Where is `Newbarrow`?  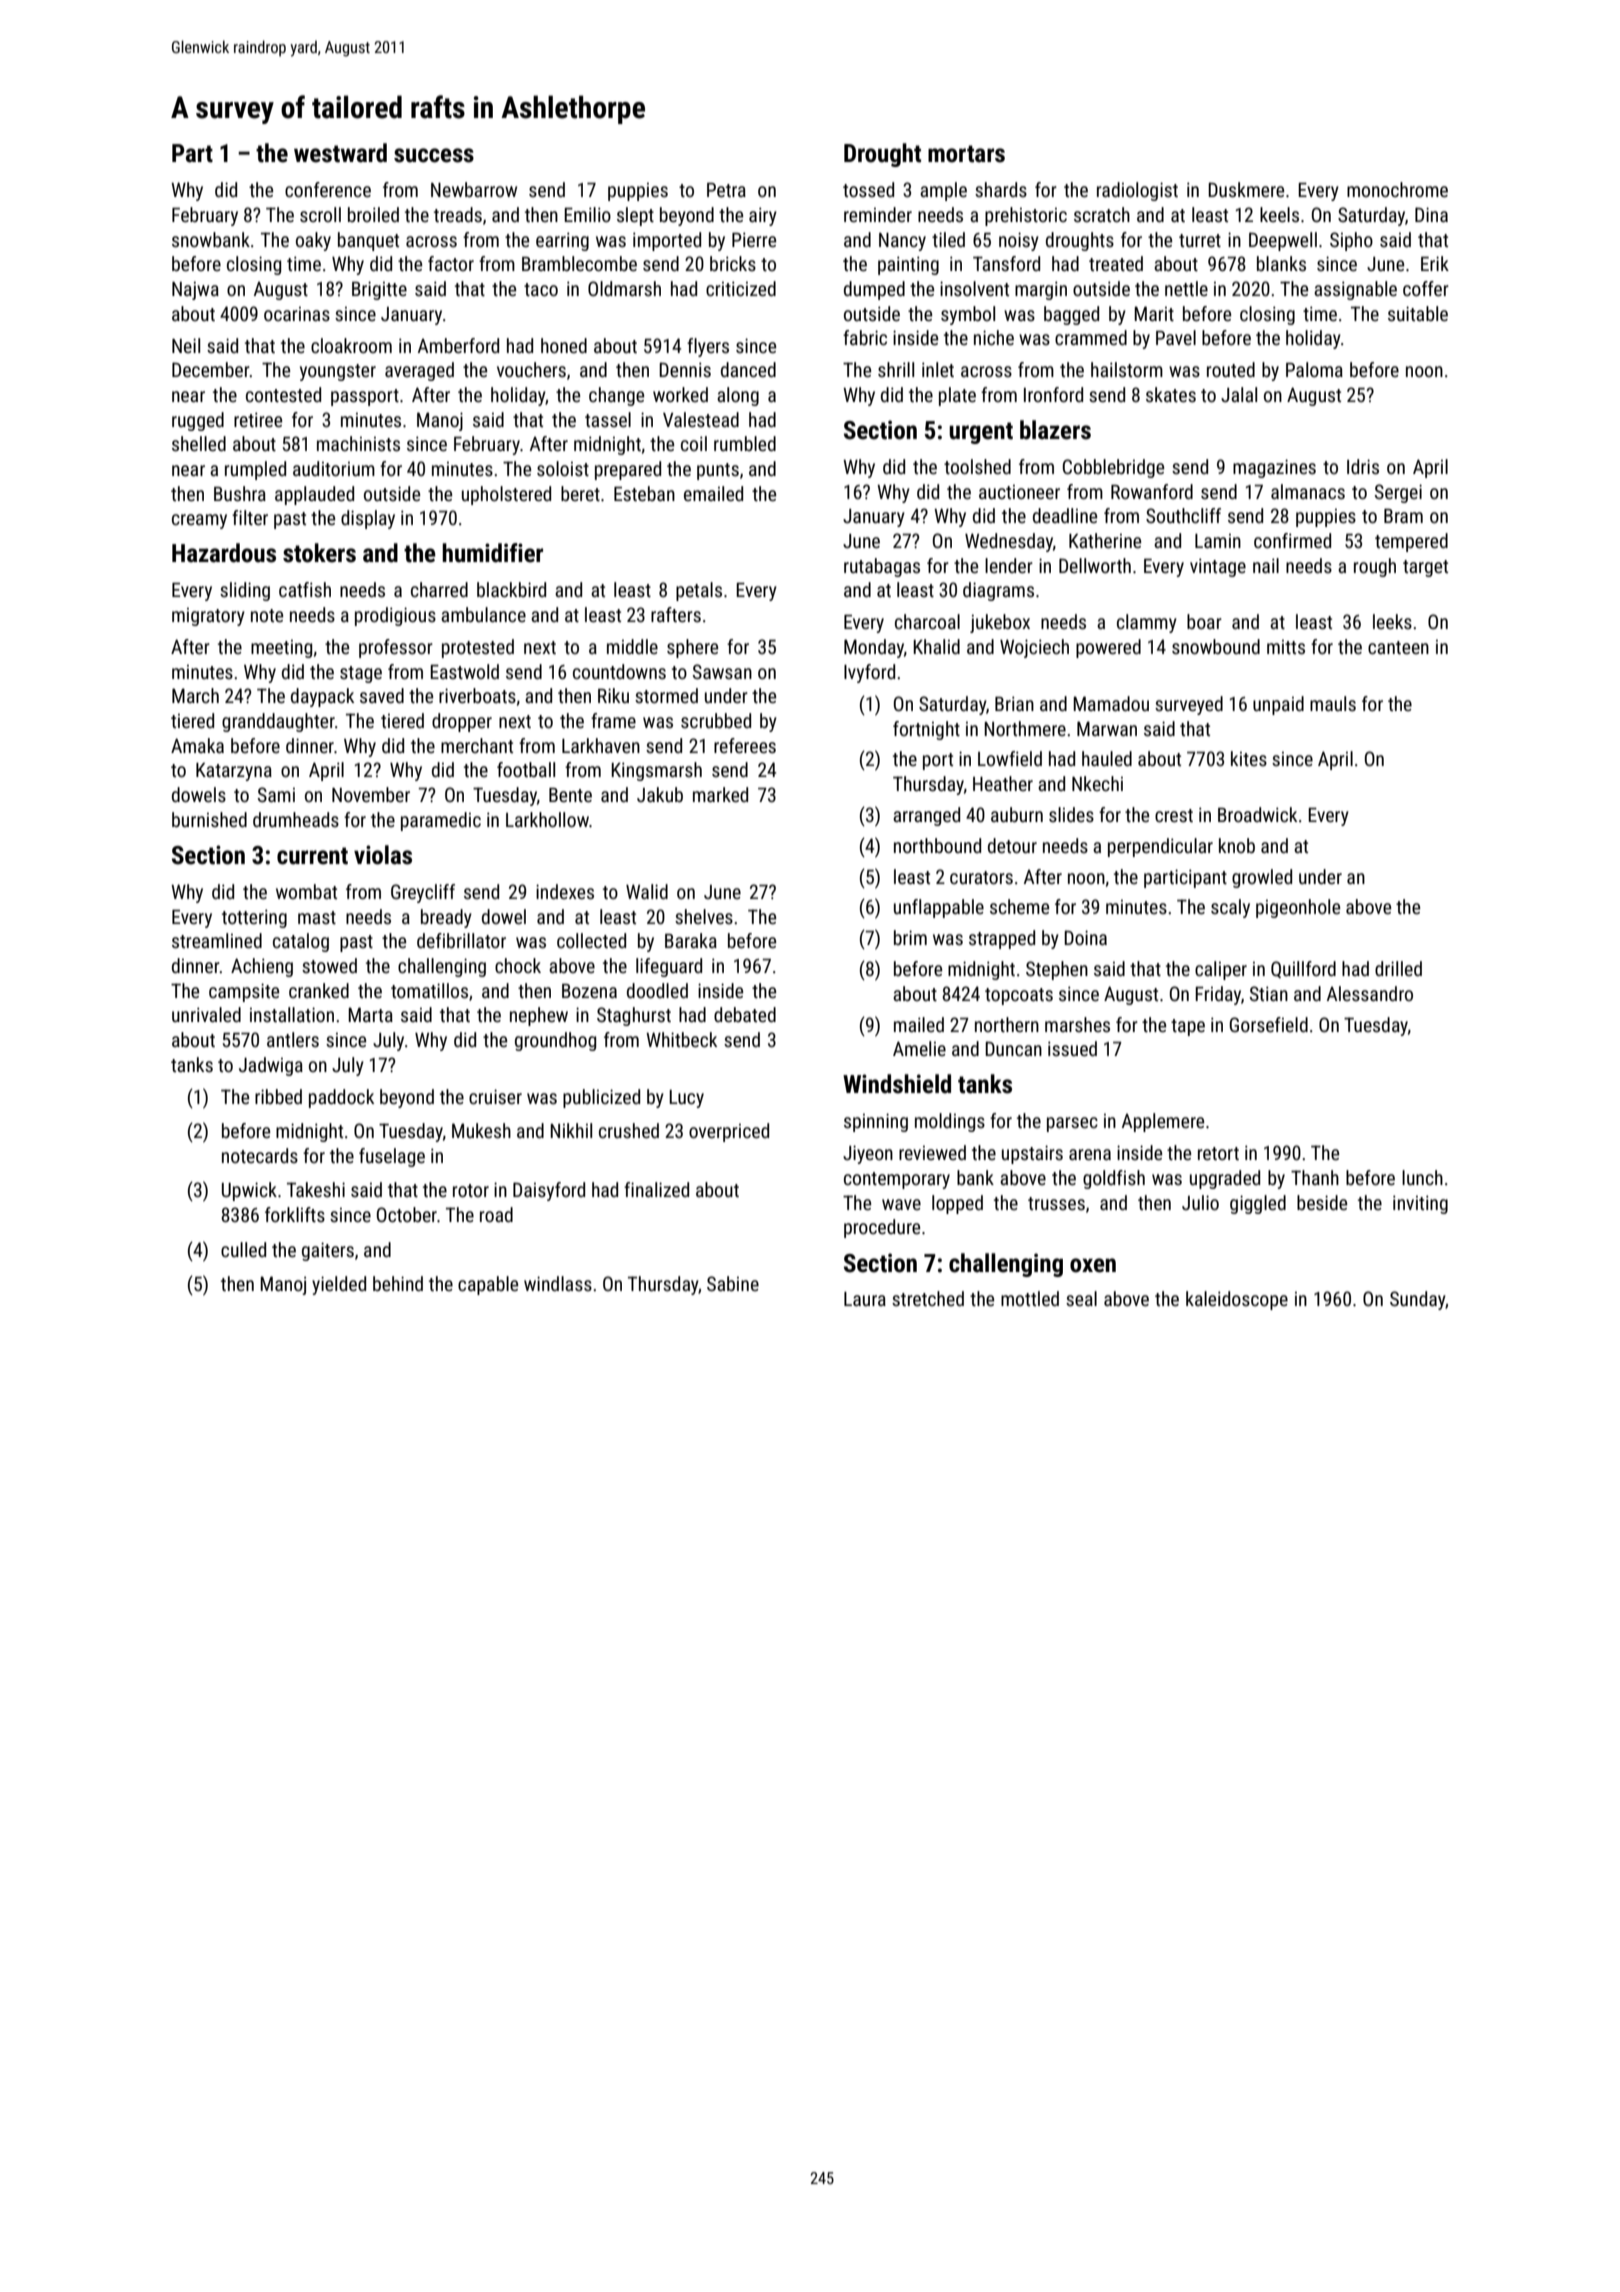
Newbarrow is located at coordinates (474, 189).
